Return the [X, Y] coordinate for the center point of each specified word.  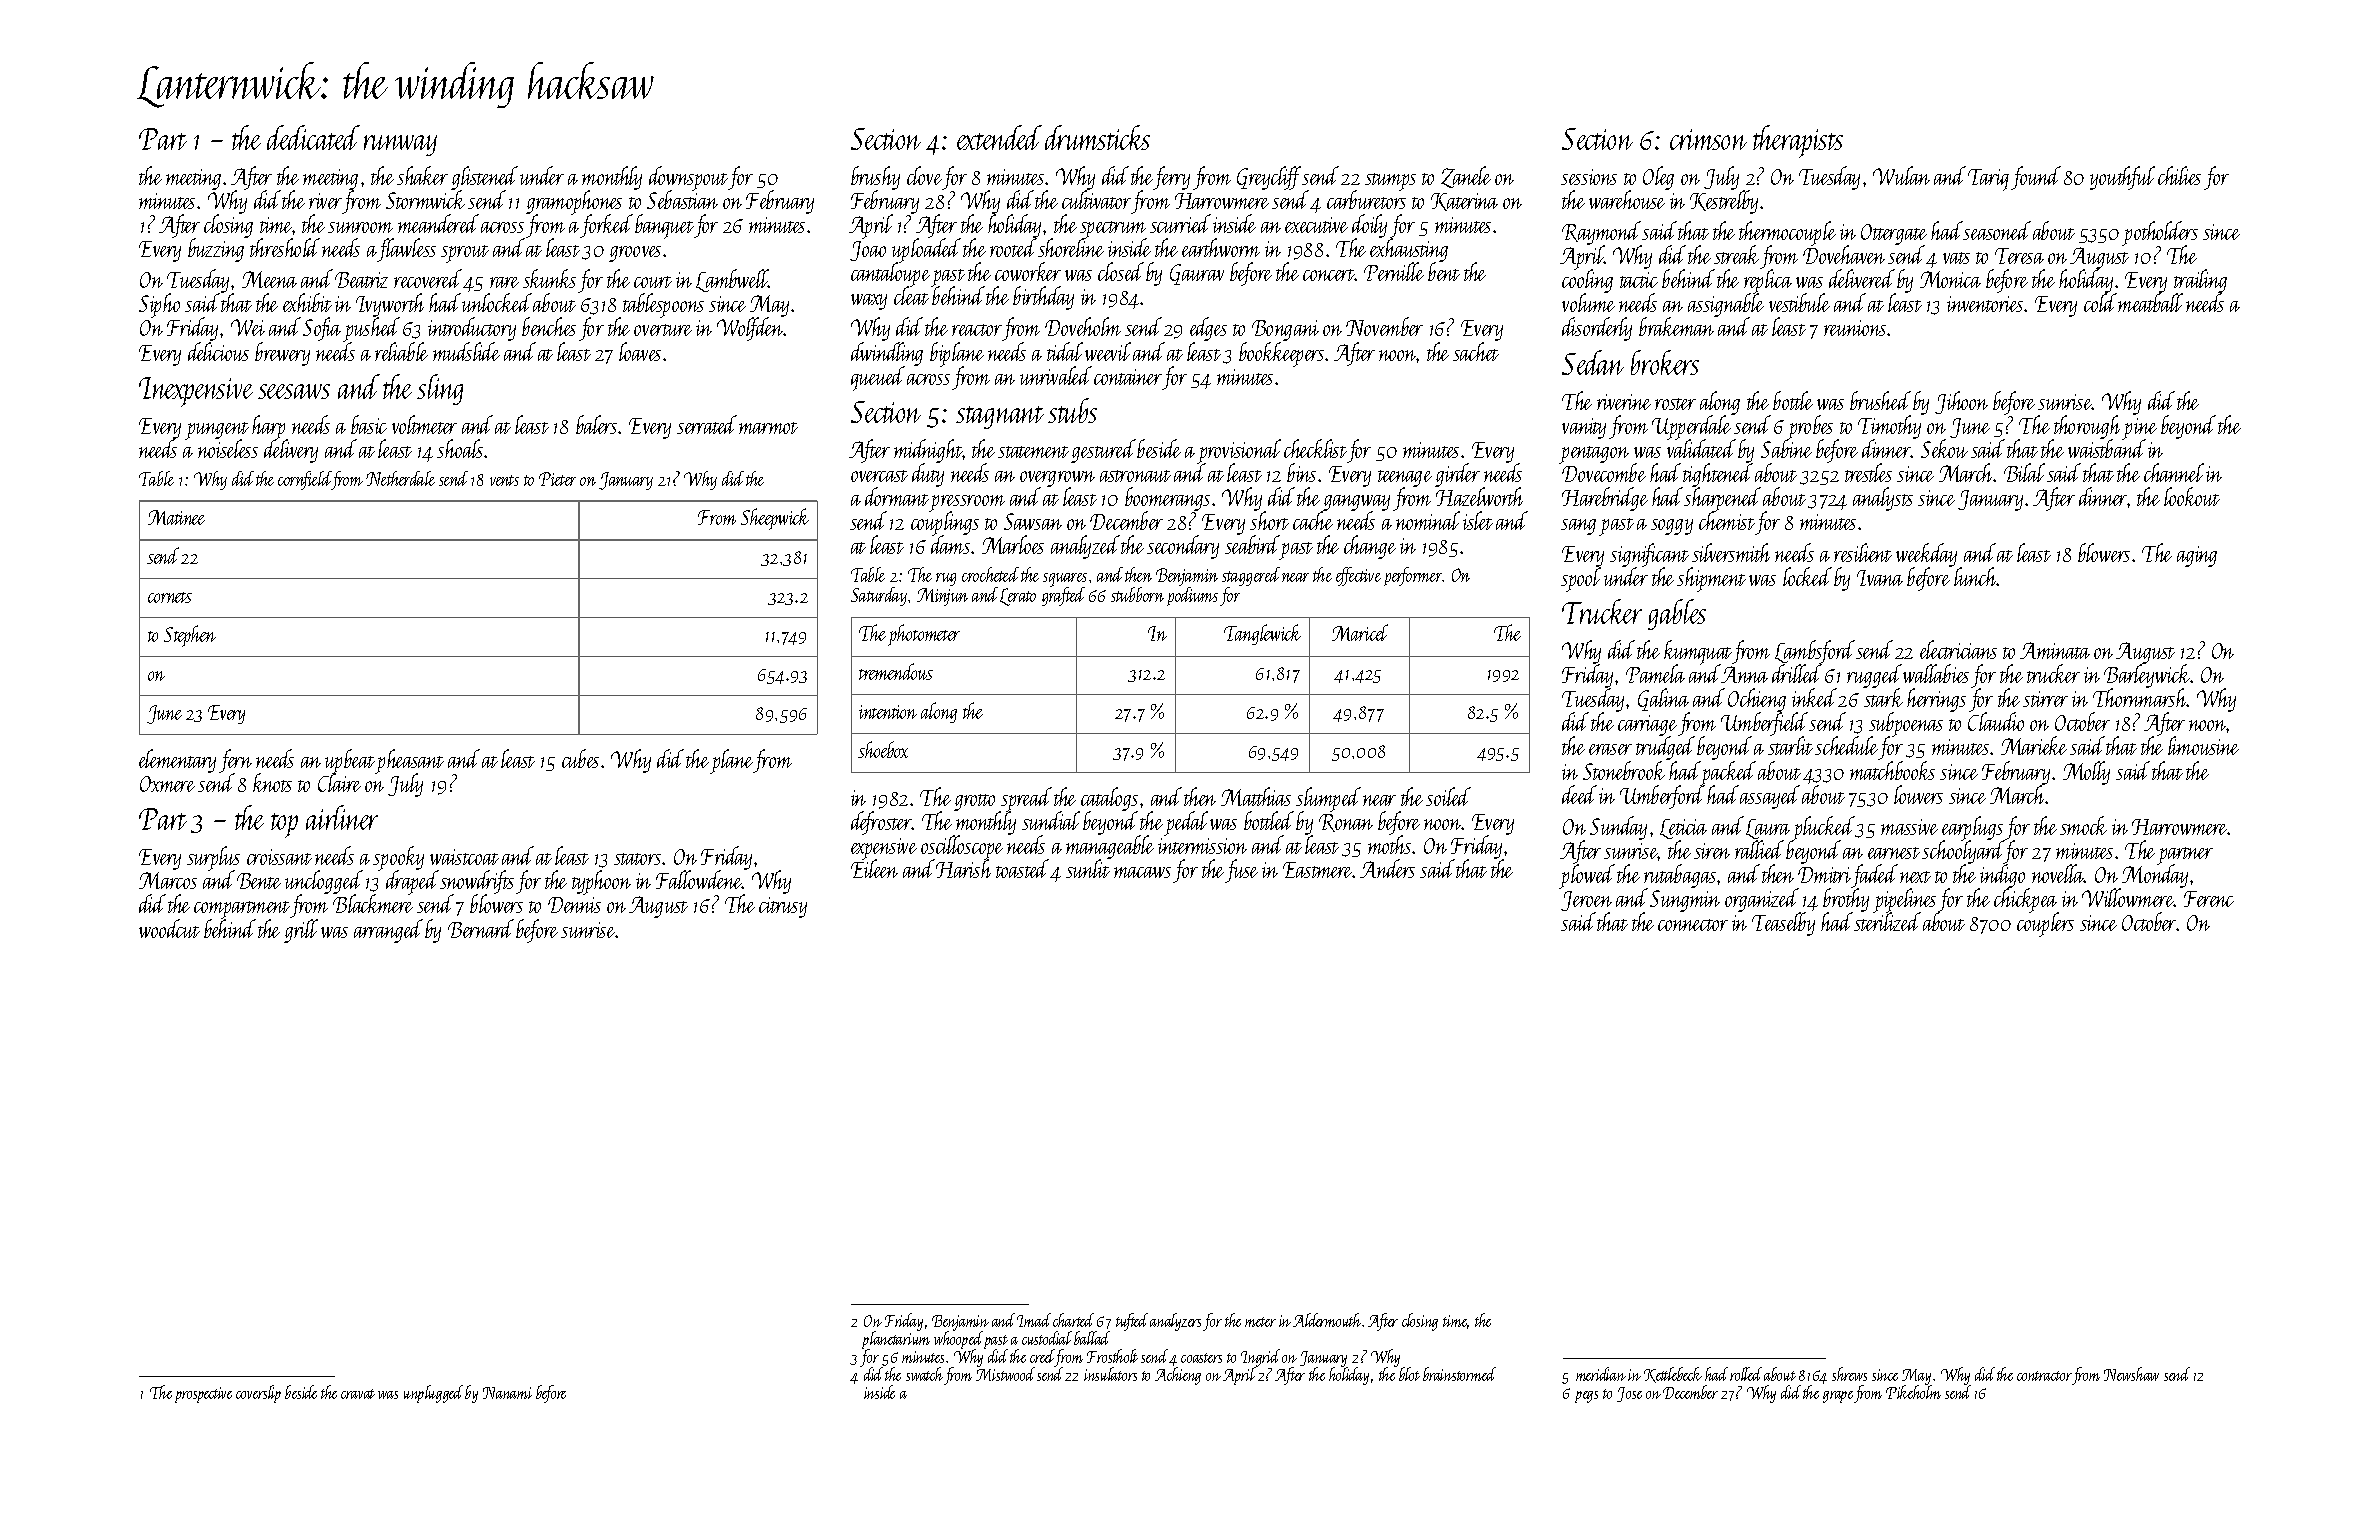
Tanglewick [1262, 634]
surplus [213, 858]
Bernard [481, 928]
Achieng [1178, 1376]
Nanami [507, 1393]
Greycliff [1269, 178]
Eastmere [1318, 870]
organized [1763, 900]
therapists [1798, 141]
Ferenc [2209, 899]
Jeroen [1586, 901]
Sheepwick [775, 519]
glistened [484, 178]
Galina [1664, 700]
